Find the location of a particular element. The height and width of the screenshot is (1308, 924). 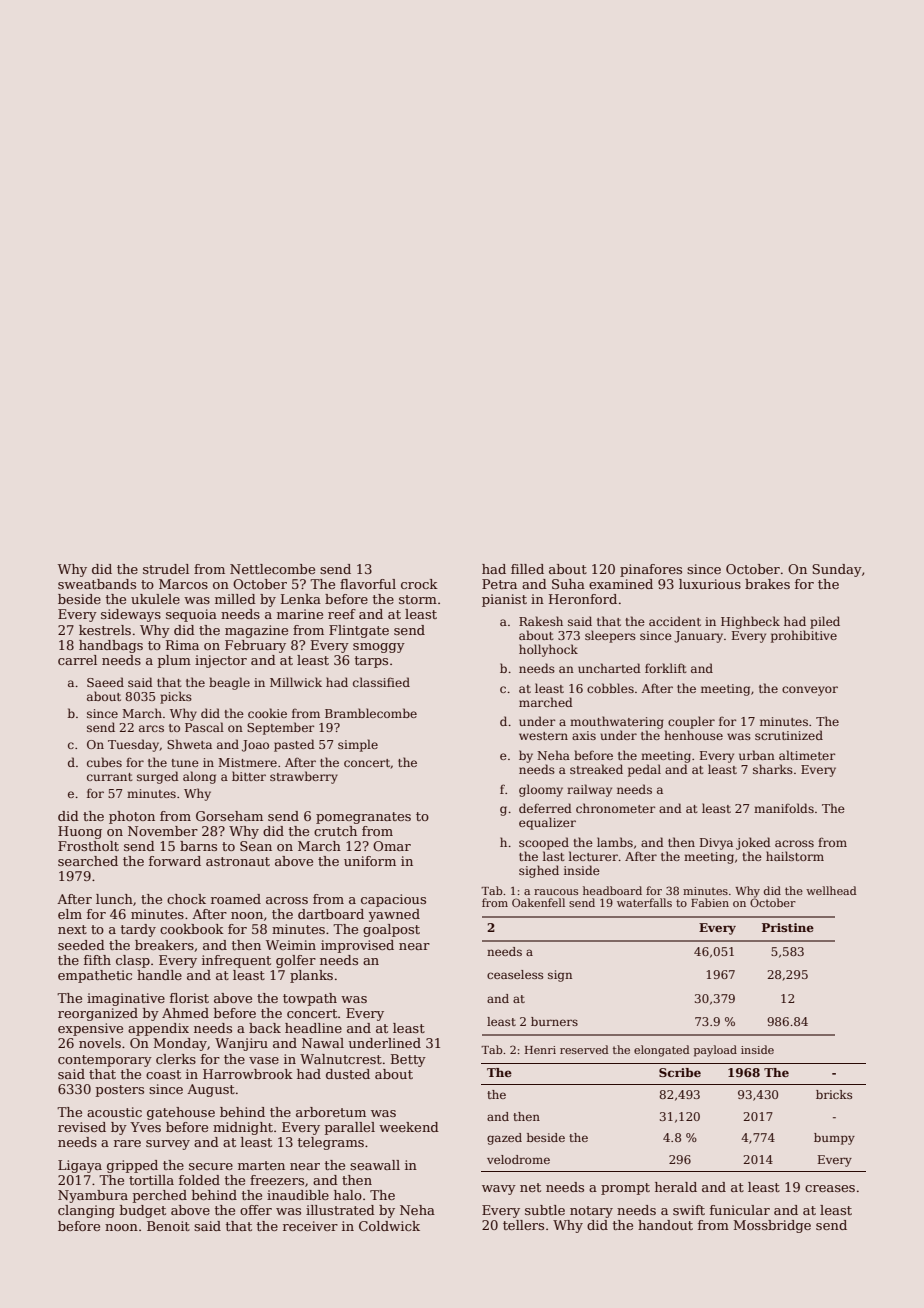

seeded is located at coordinates (81, 945).
